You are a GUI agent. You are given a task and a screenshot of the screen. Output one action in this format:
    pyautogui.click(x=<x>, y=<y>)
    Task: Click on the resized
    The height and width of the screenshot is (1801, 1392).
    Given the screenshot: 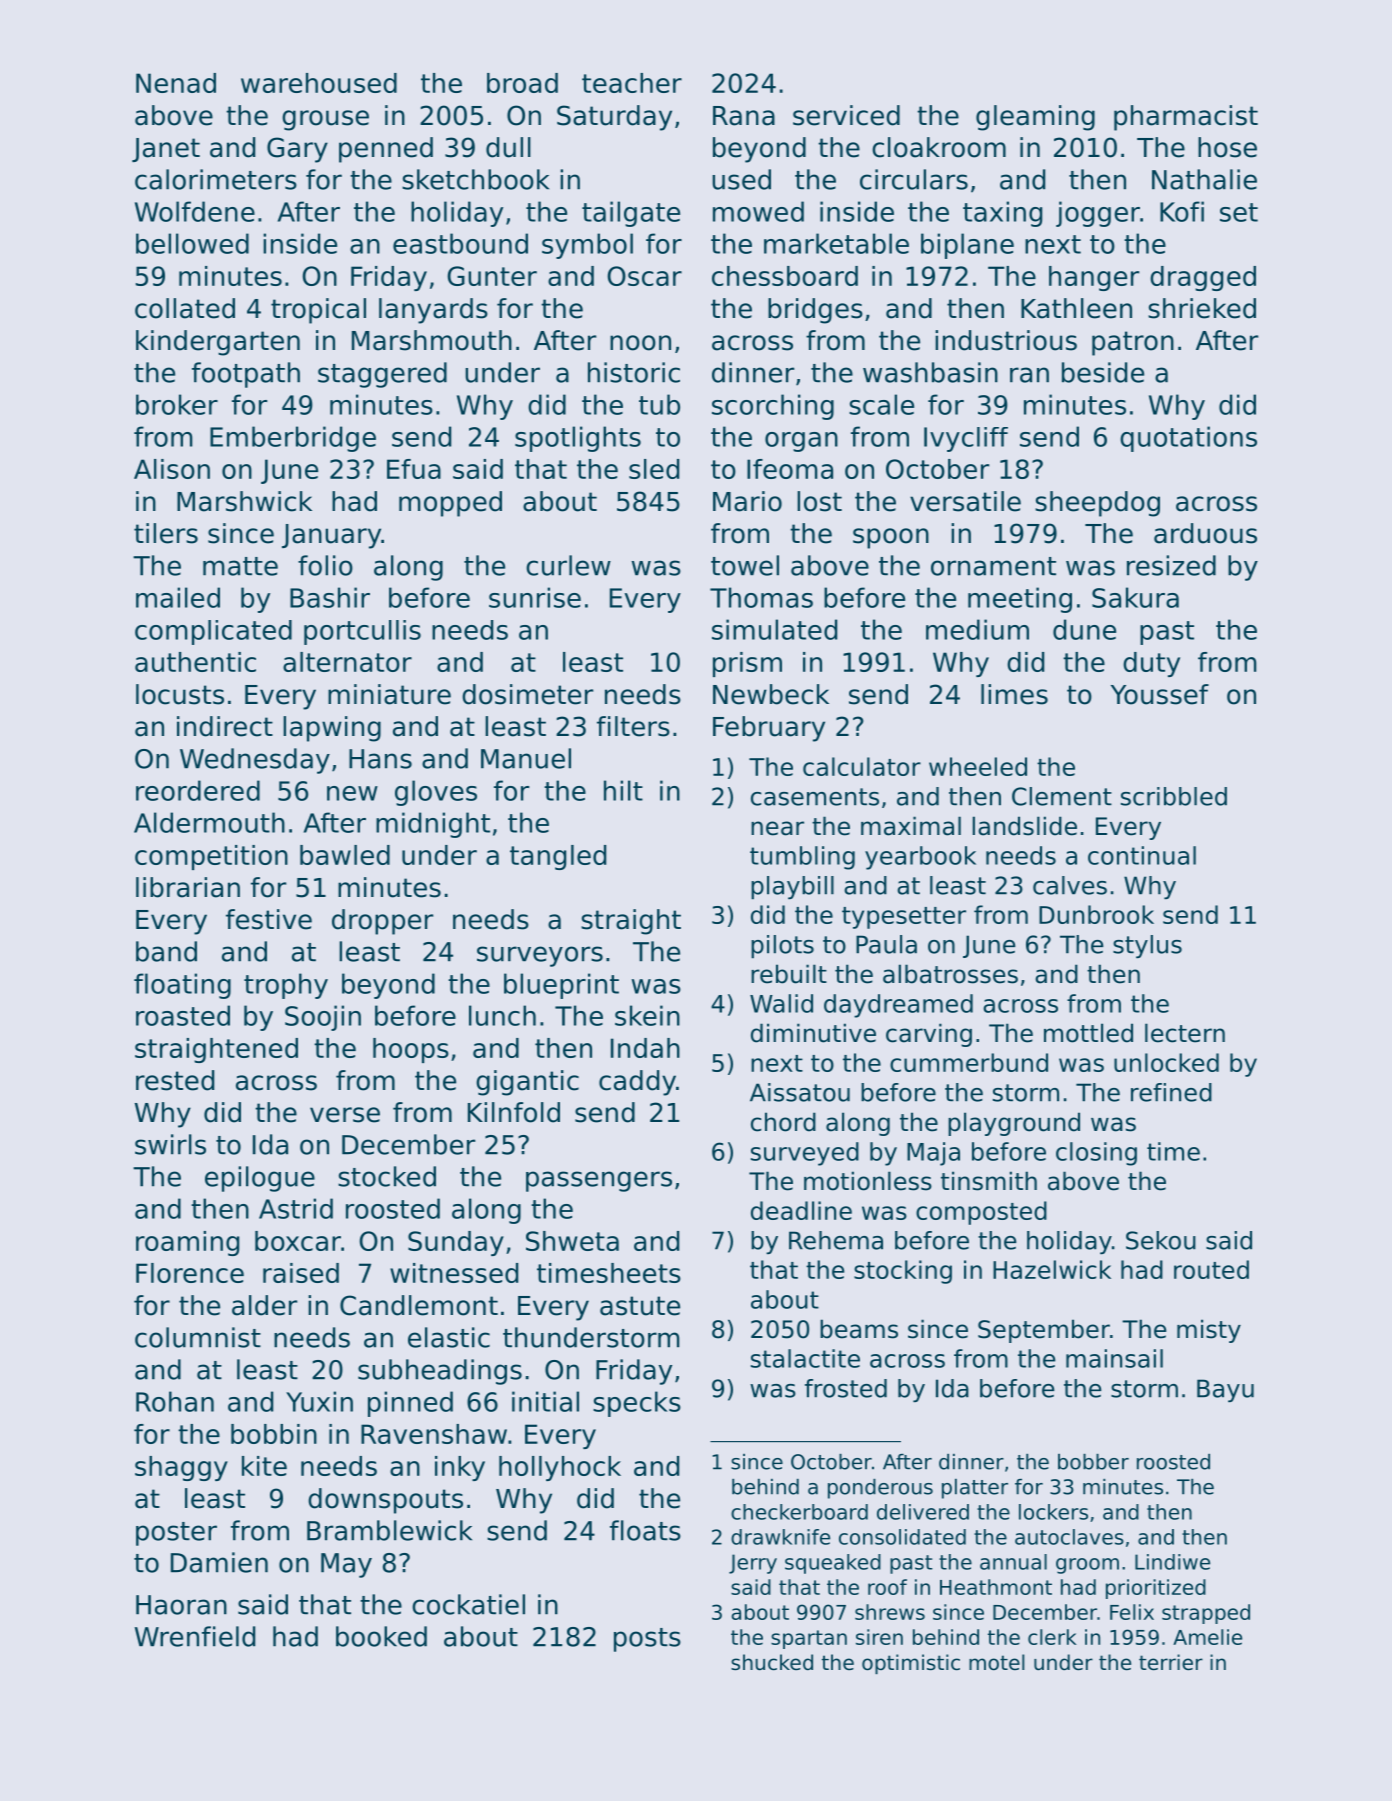 What is the action you would take?
    pyautogui.click(x=1171, y=565)
